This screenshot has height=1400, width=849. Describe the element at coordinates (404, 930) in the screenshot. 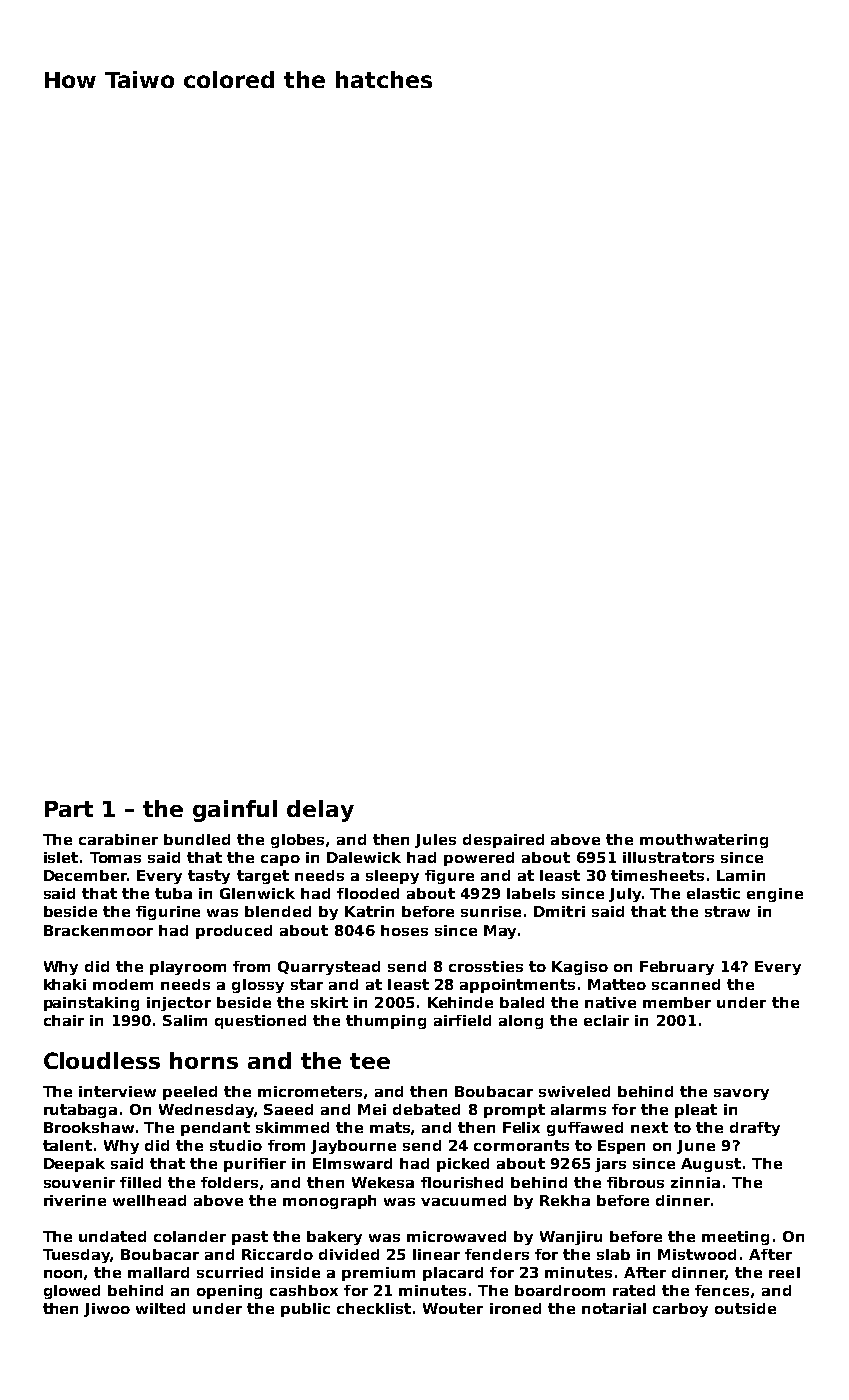

I see `hoses` at that location.
